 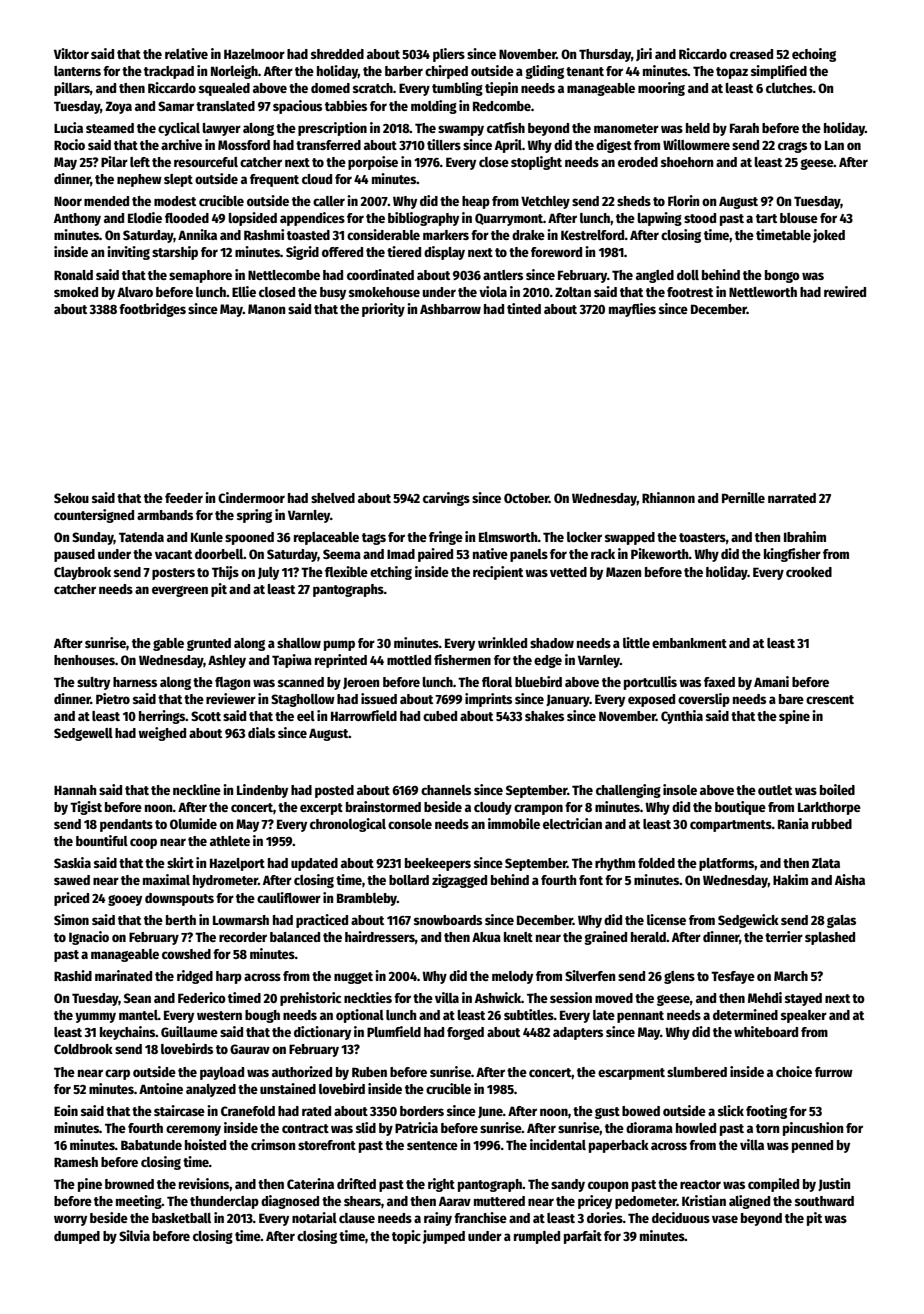 What do you see at coordinates (224, 89) in the screenshot?
I see `squealed` at bounding box center [224, 89].
